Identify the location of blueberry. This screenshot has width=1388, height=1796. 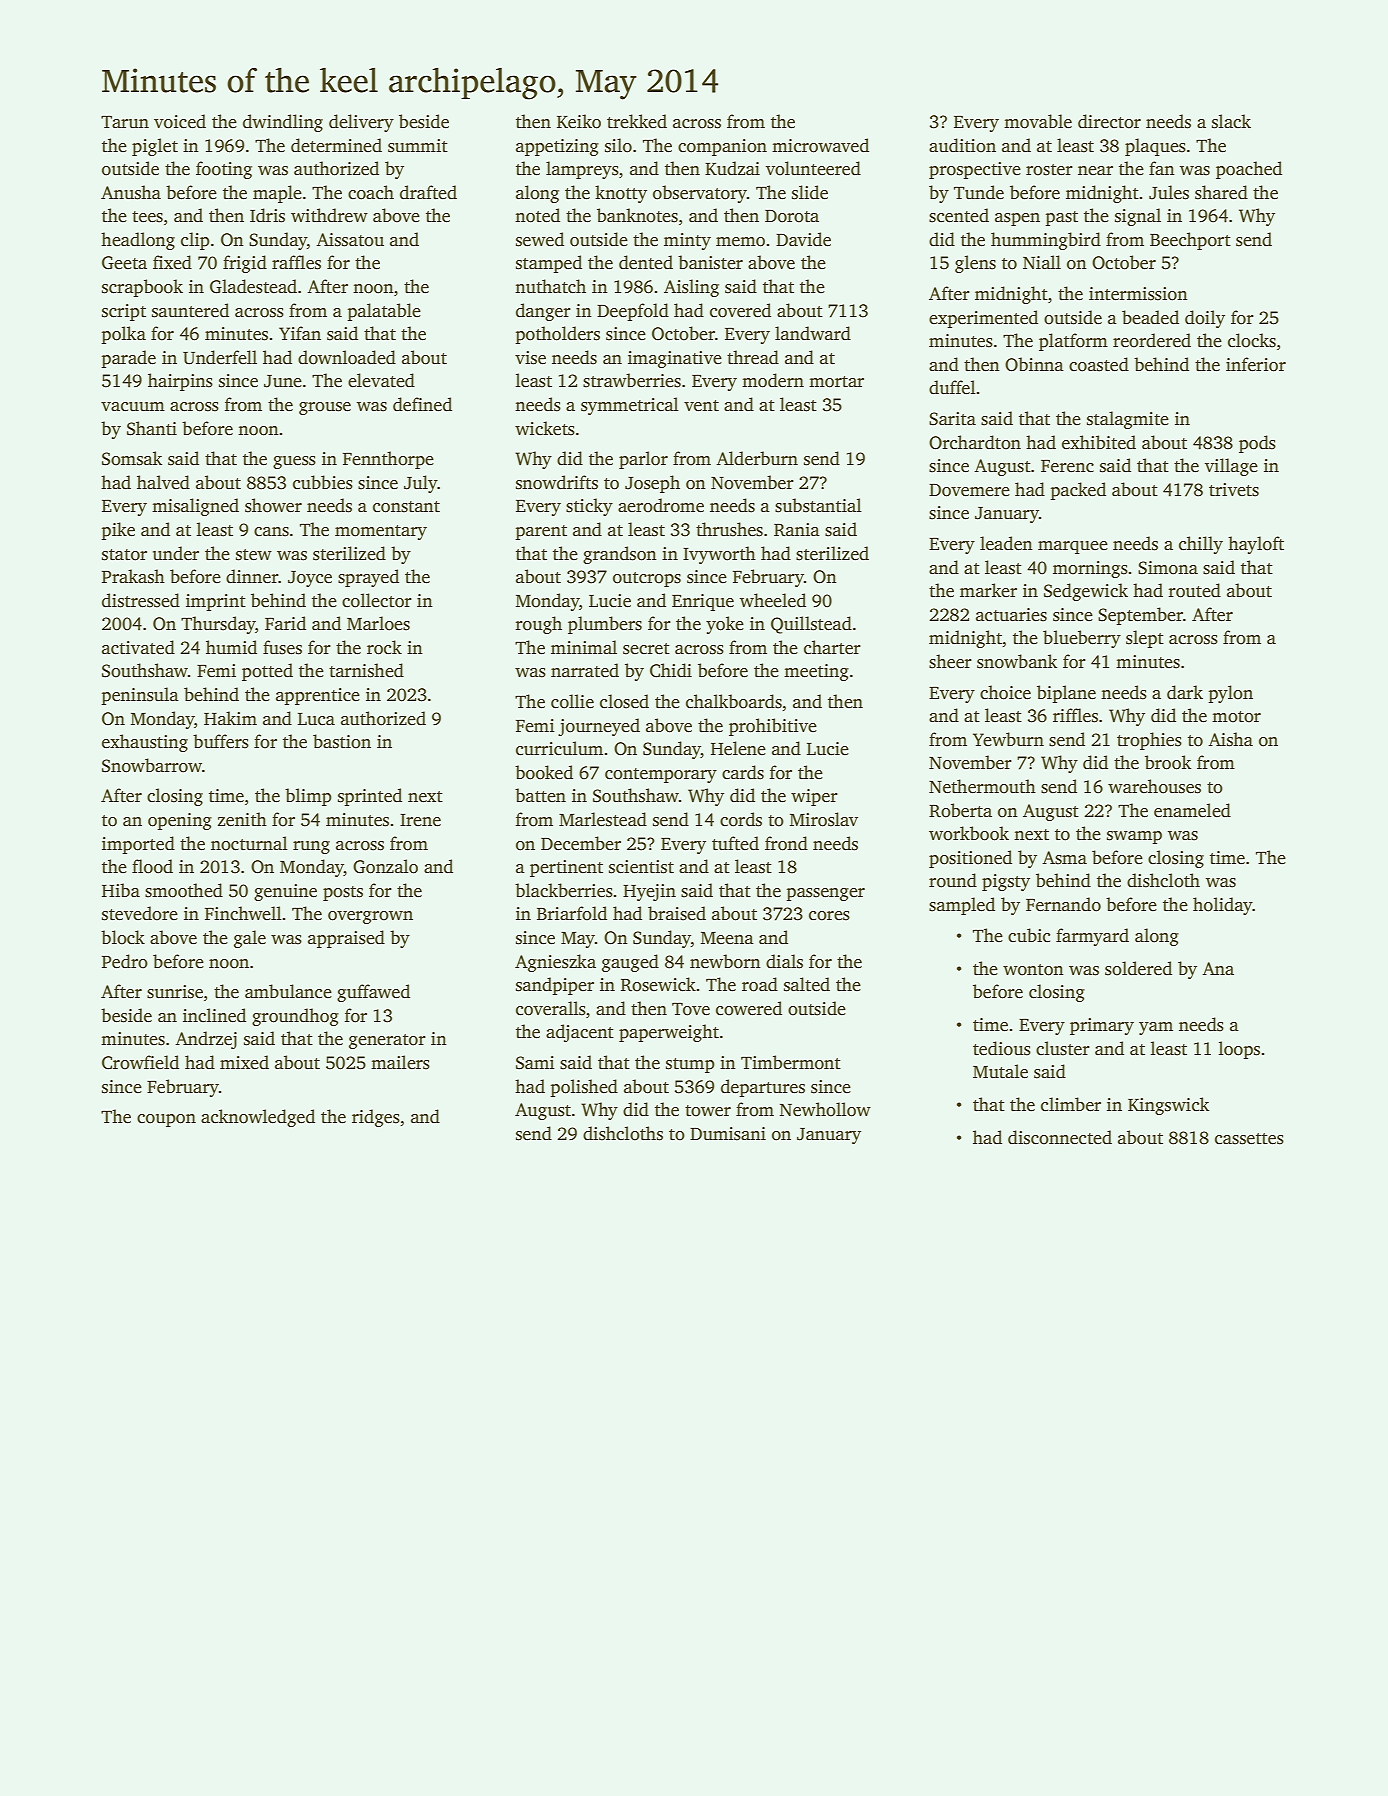
(1082, 639).
